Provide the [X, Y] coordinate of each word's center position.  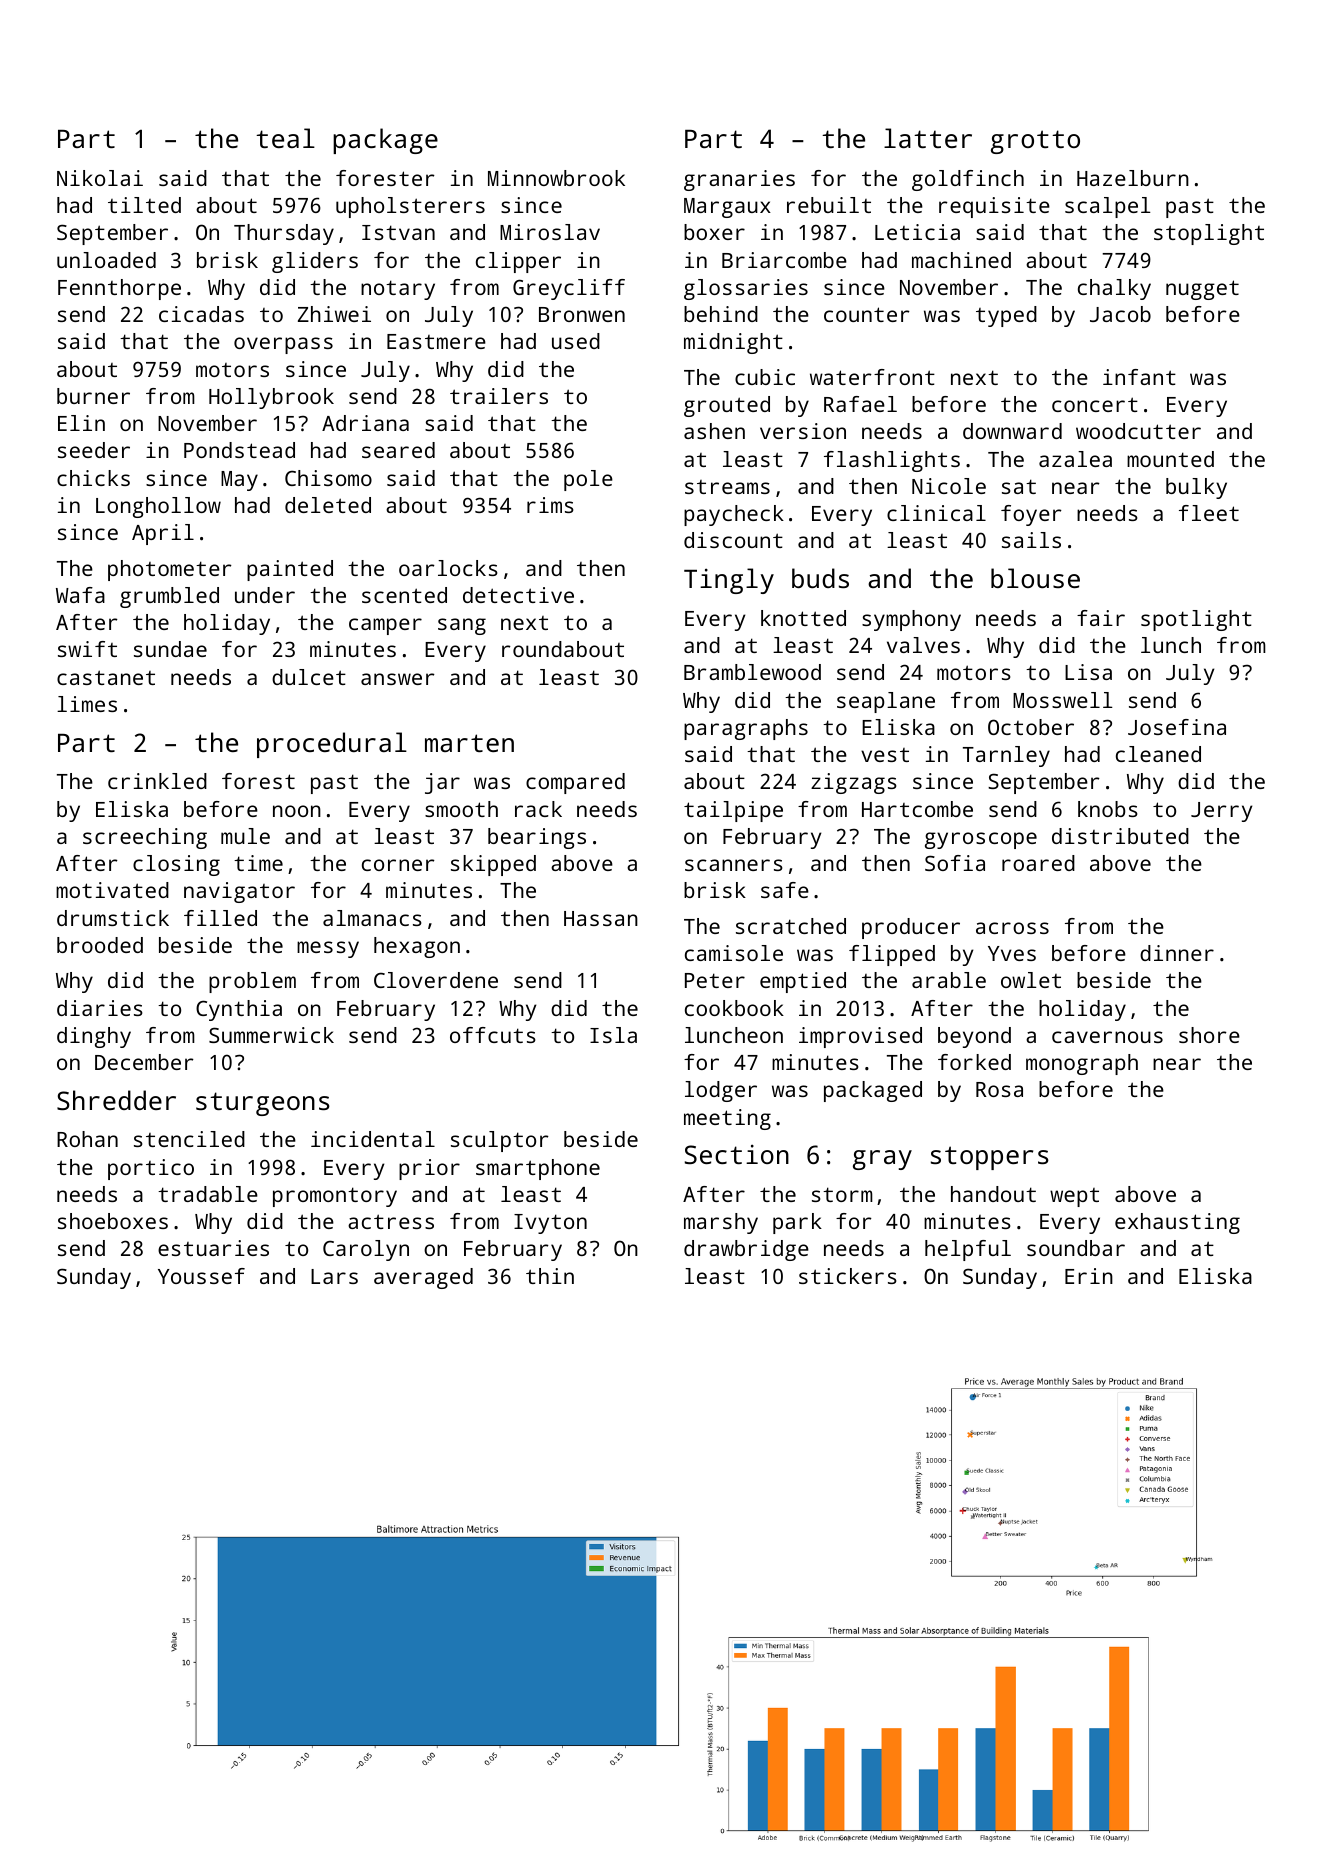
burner [93, 396]
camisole [734, 953]
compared [575, 783]
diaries [100, 1008]
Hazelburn [1133, 178]
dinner [1177, 953]
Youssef [201, 1276]
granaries [739, 180]
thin [550, 1276]
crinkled [157, 781]
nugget [1202, 290]
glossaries [746, 289]
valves [923, 645]
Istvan [398, 232]
